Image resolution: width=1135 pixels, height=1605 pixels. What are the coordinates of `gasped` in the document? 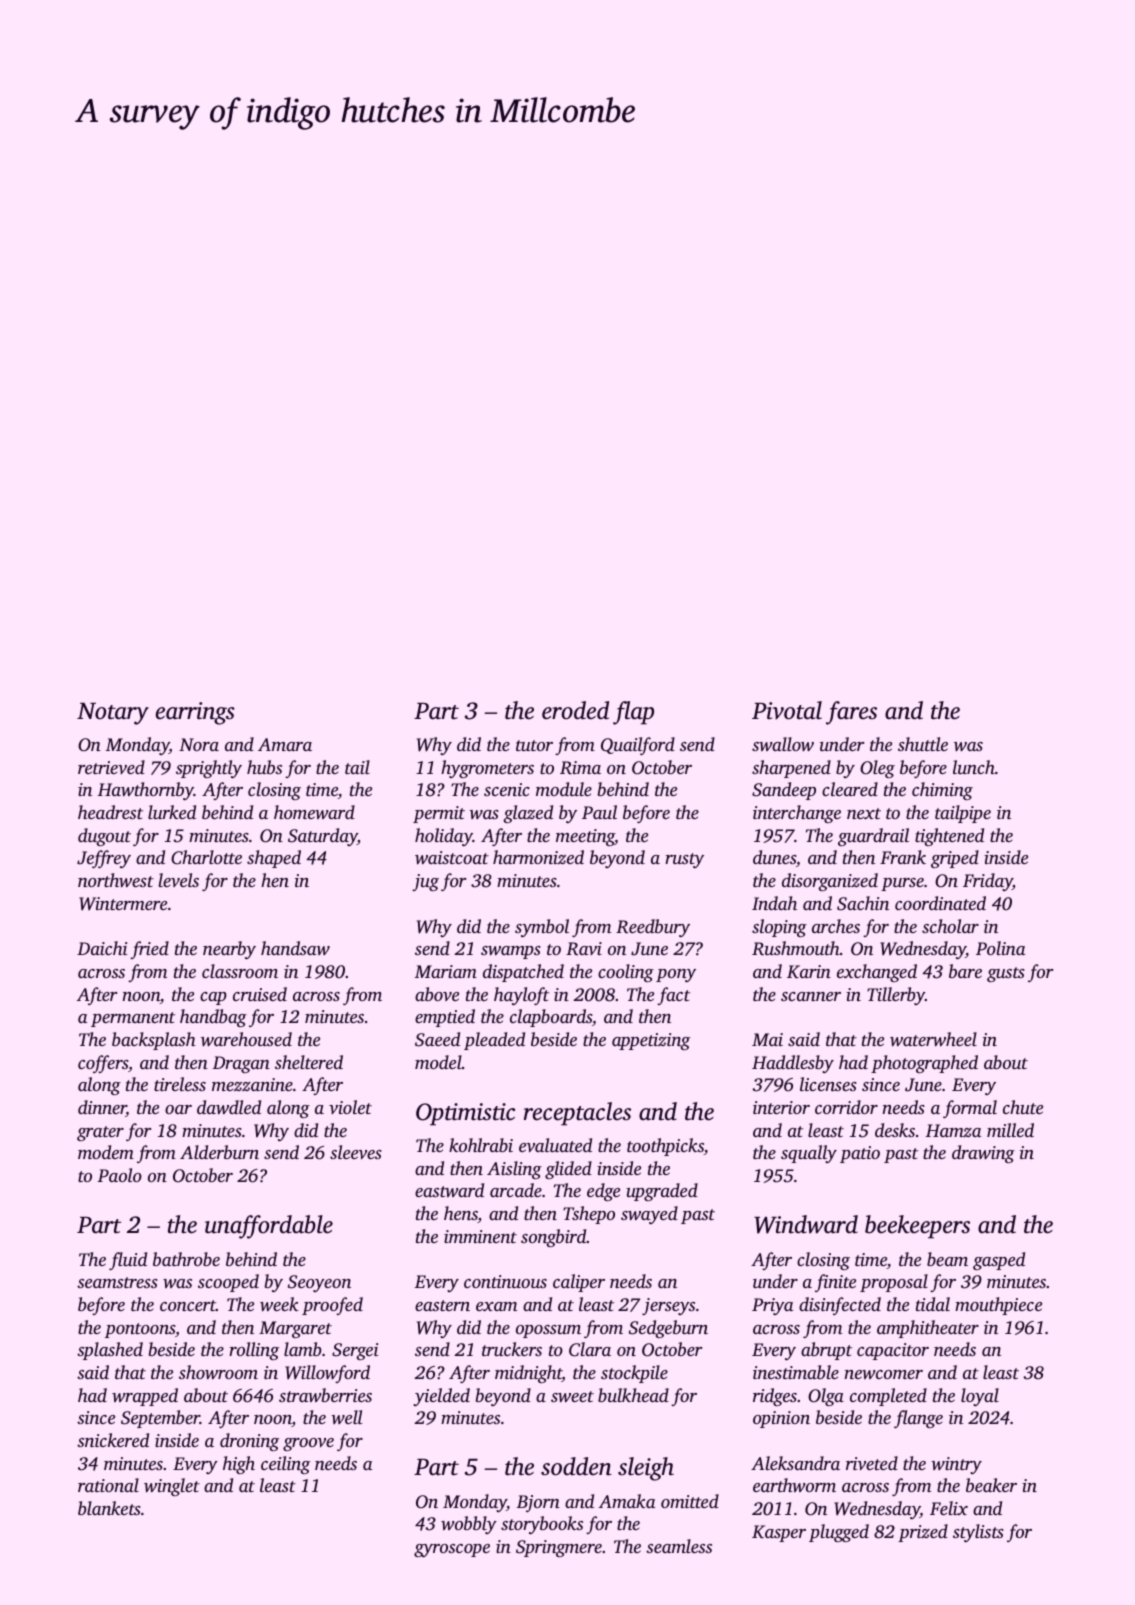 It's located at (999, 1261).
